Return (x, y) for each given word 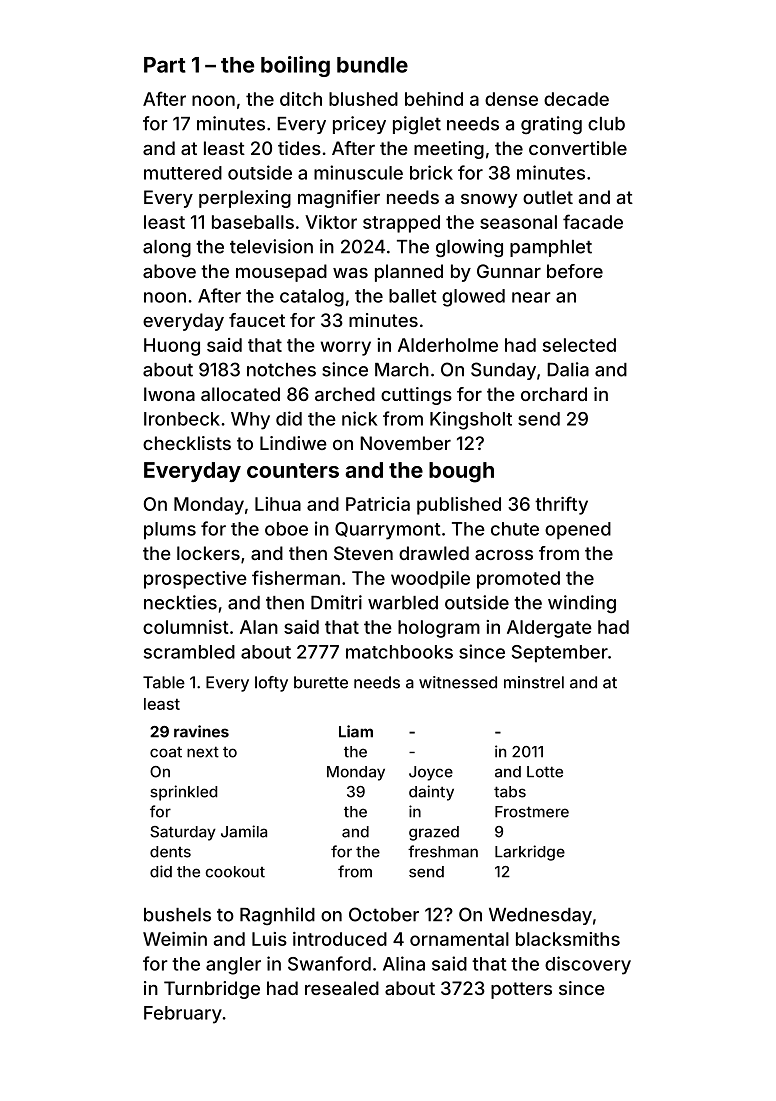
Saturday (183, 833)
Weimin (175, 939)
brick (431, 172)
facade (593, 221)
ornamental (459, 939)
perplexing (245, 199)
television (271, 246)
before (575, 271)
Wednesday (540, 916)
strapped (401, 224)
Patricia (378, 504)
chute (515, 529)
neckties (180, 602)
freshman (443, 851)
